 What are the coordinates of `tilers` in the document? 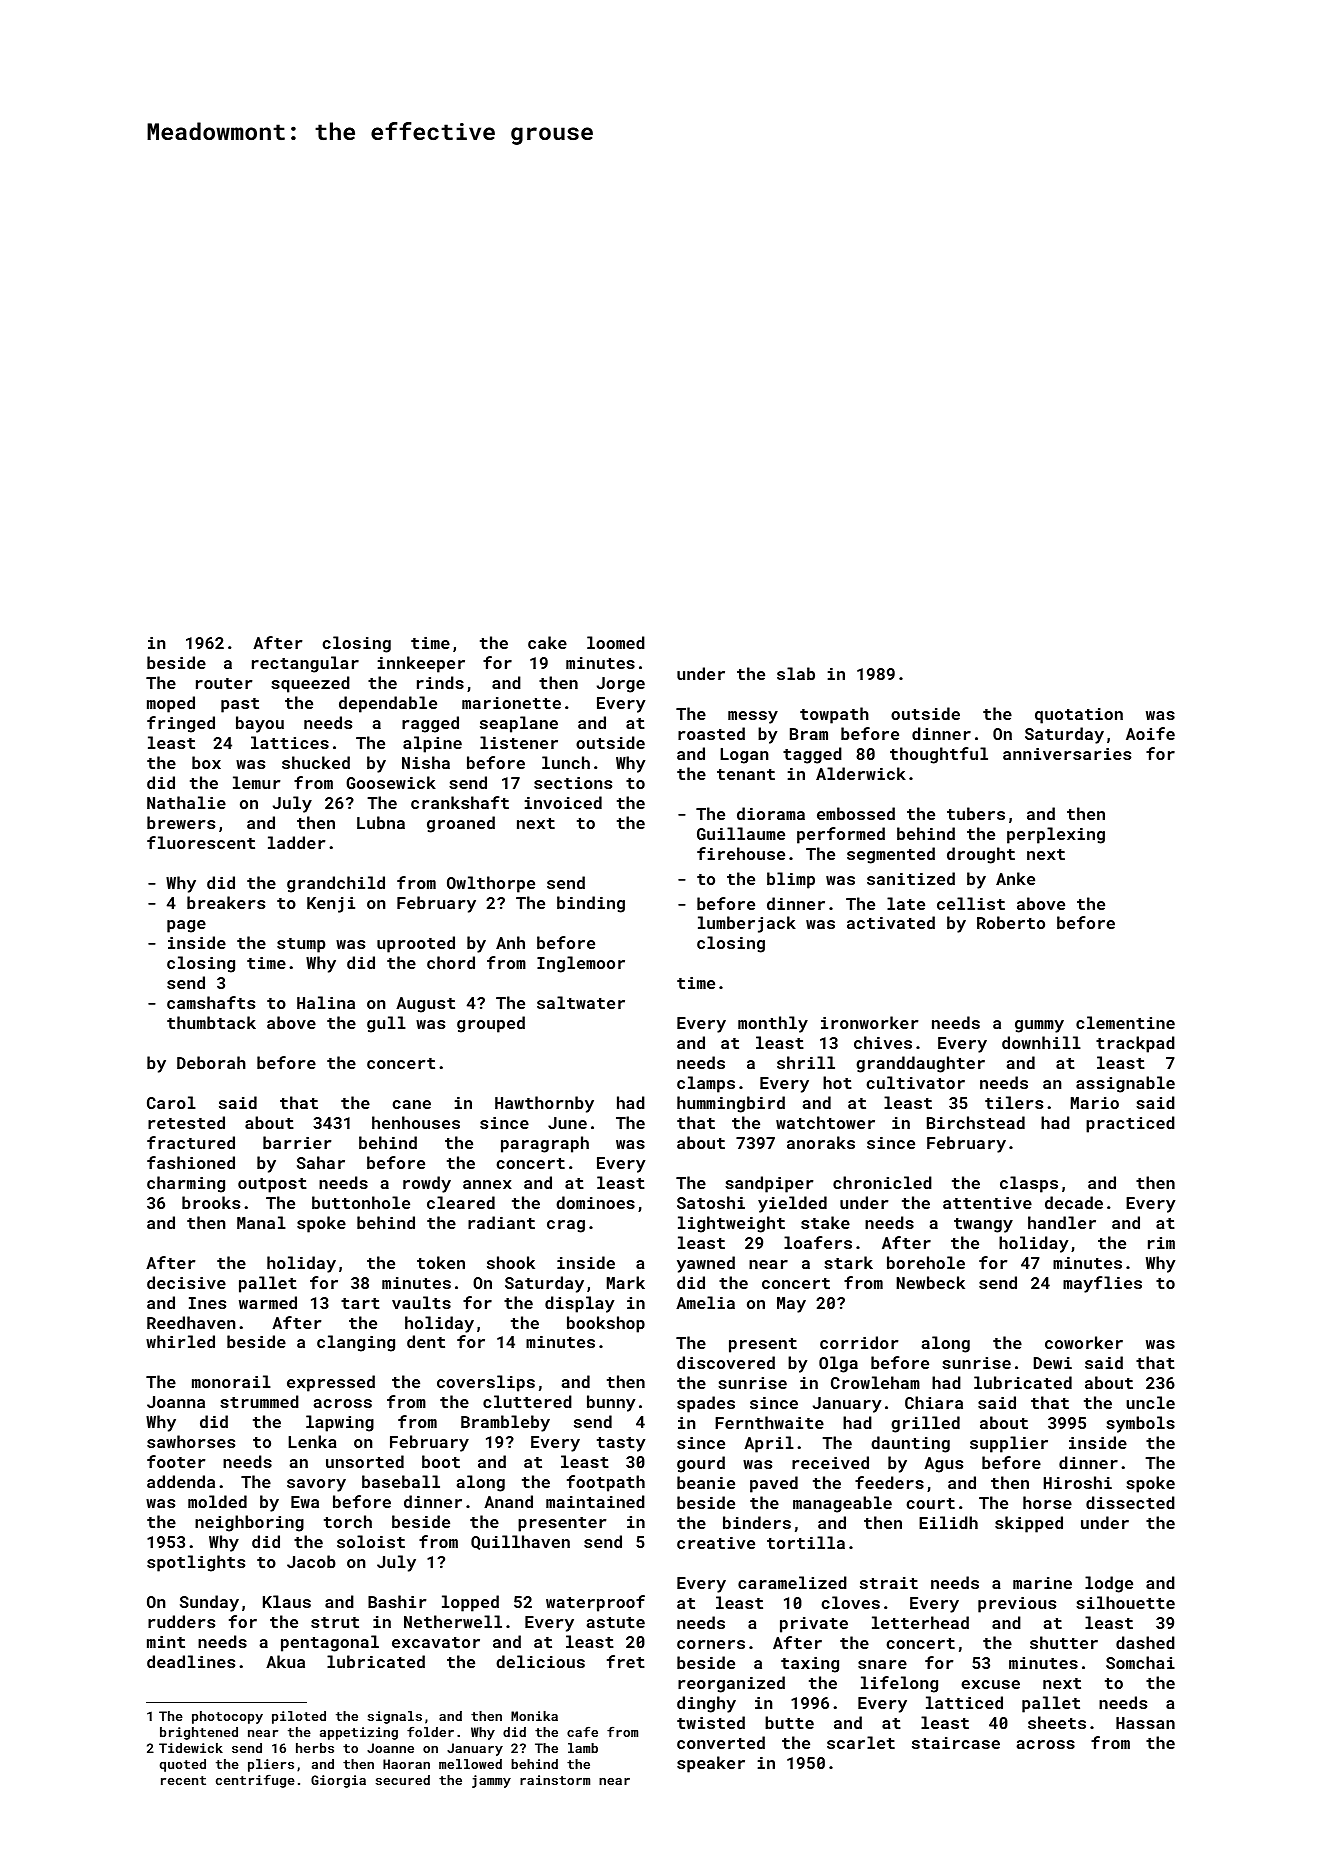 It's located at (1014, 1102).
